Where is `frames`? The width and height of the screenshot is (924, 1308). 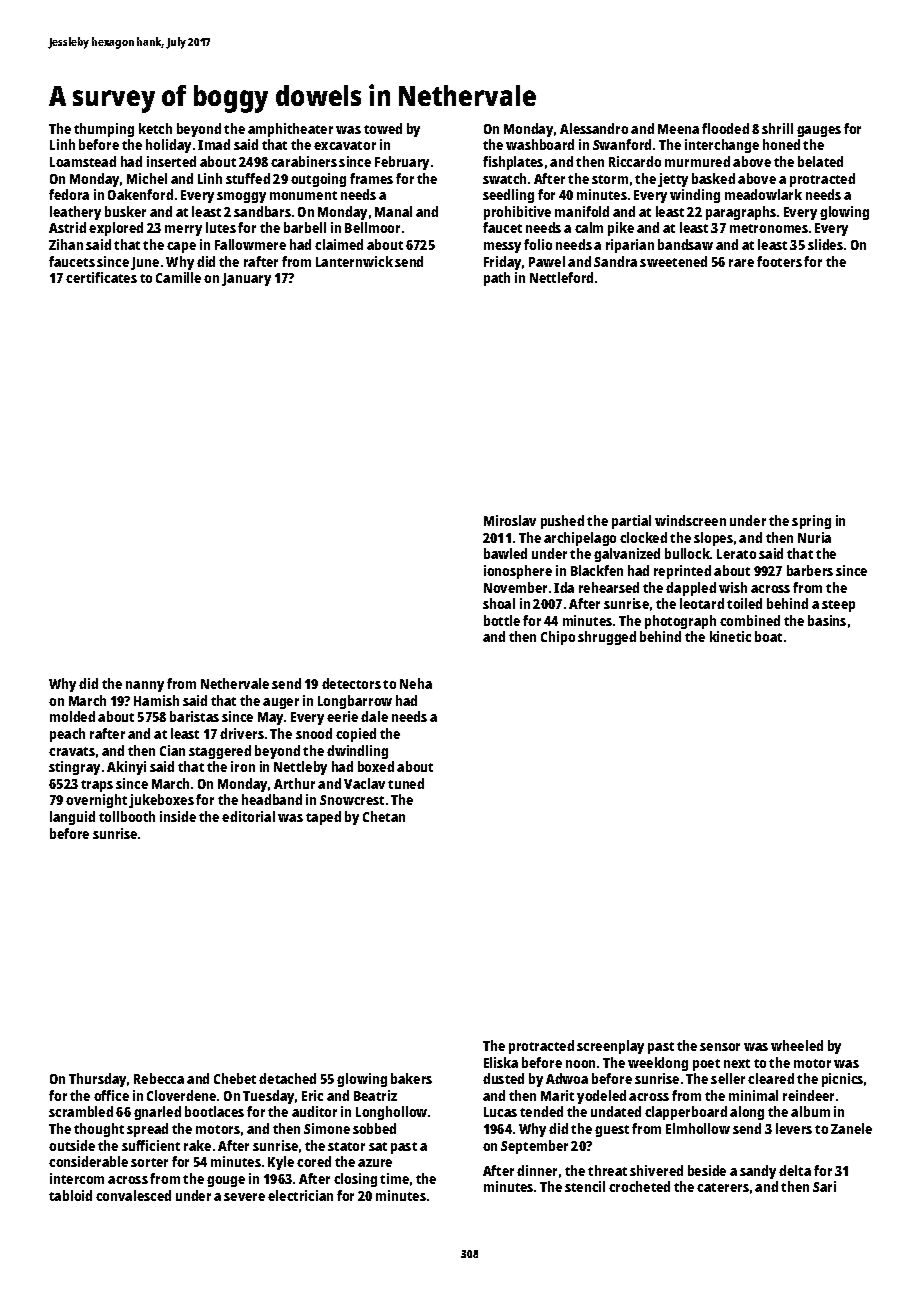 frames is located at coordinates (371, 178).
